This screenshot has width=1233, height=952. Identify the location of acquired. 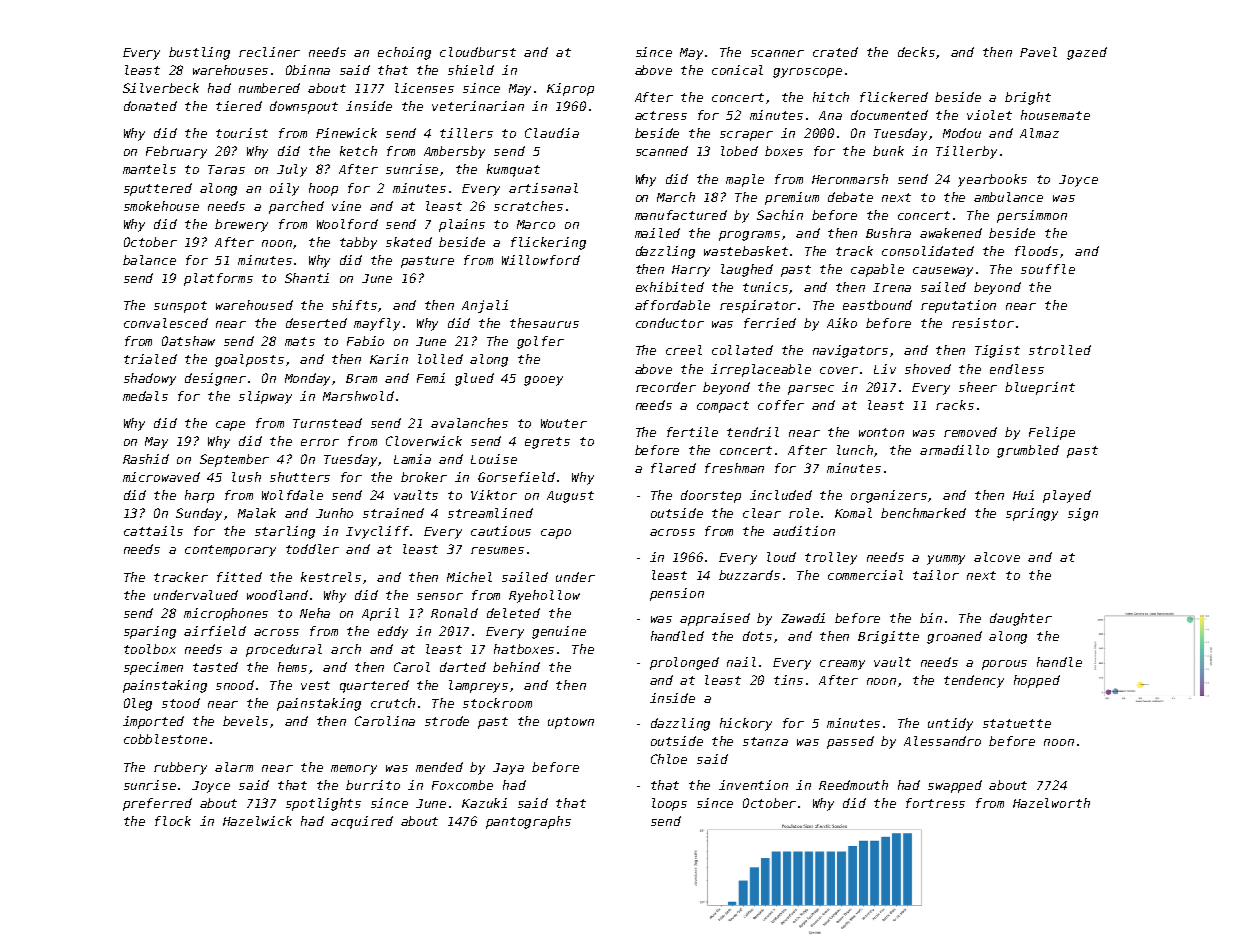
(362, 822).
